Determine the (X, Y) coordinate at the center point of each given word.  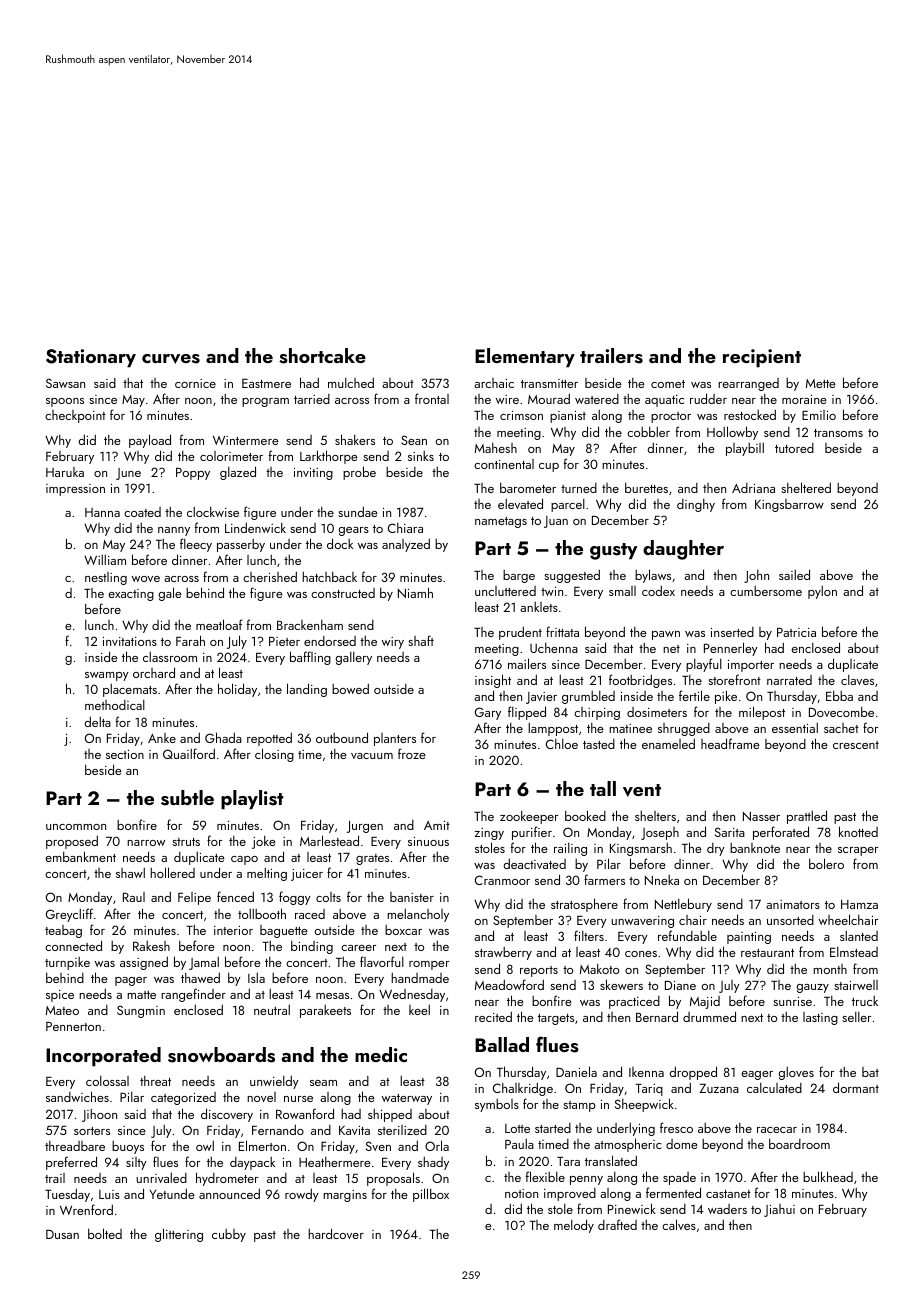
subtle (187, 798)
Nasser (761, 816)
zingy (489, 834)
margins (345, 1196)
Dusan (62, 1234)
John (756, 576)
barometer (528, 488)
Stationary (91, 358)
